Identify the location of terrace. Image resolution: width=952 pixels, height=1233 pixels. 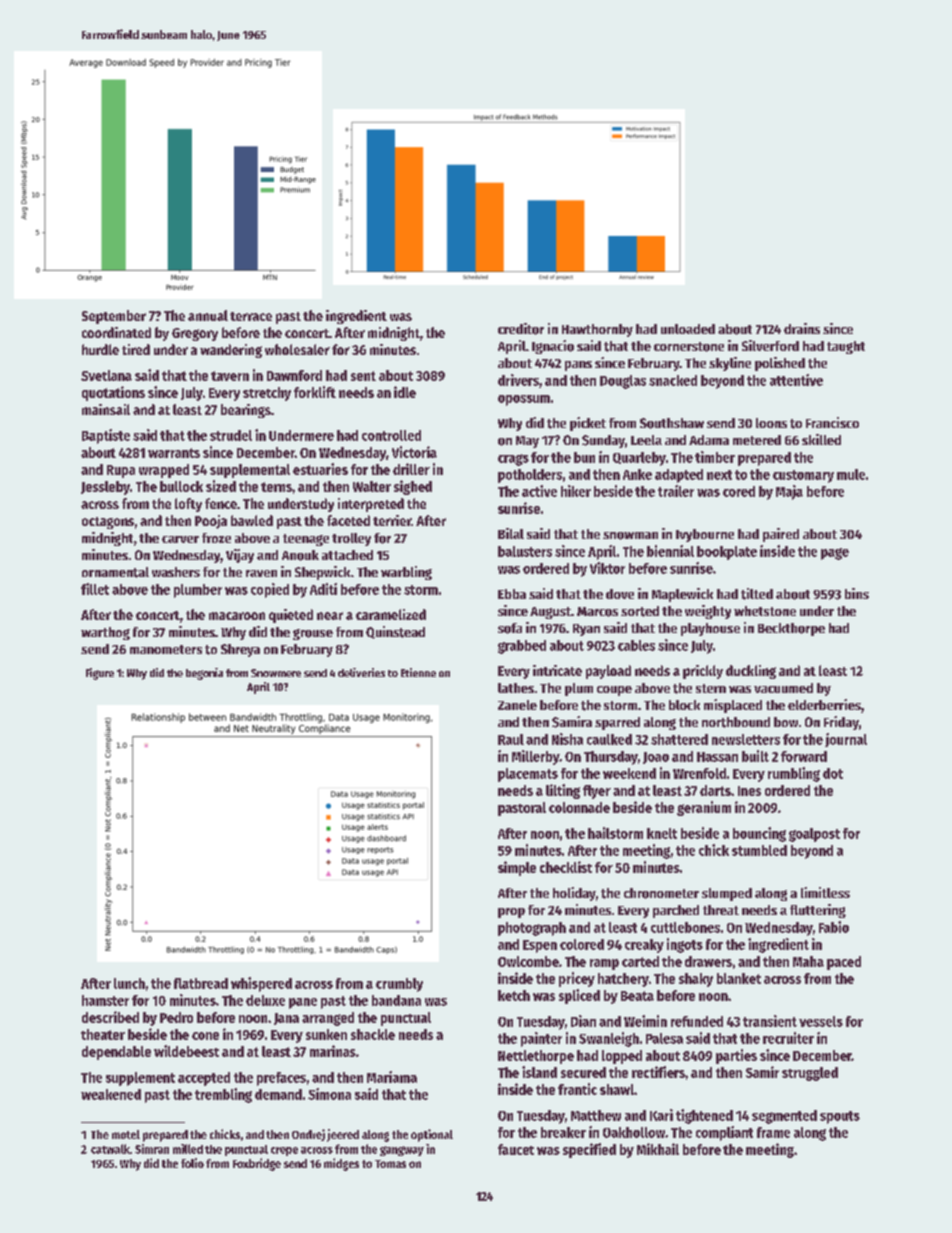
(251, 316).
